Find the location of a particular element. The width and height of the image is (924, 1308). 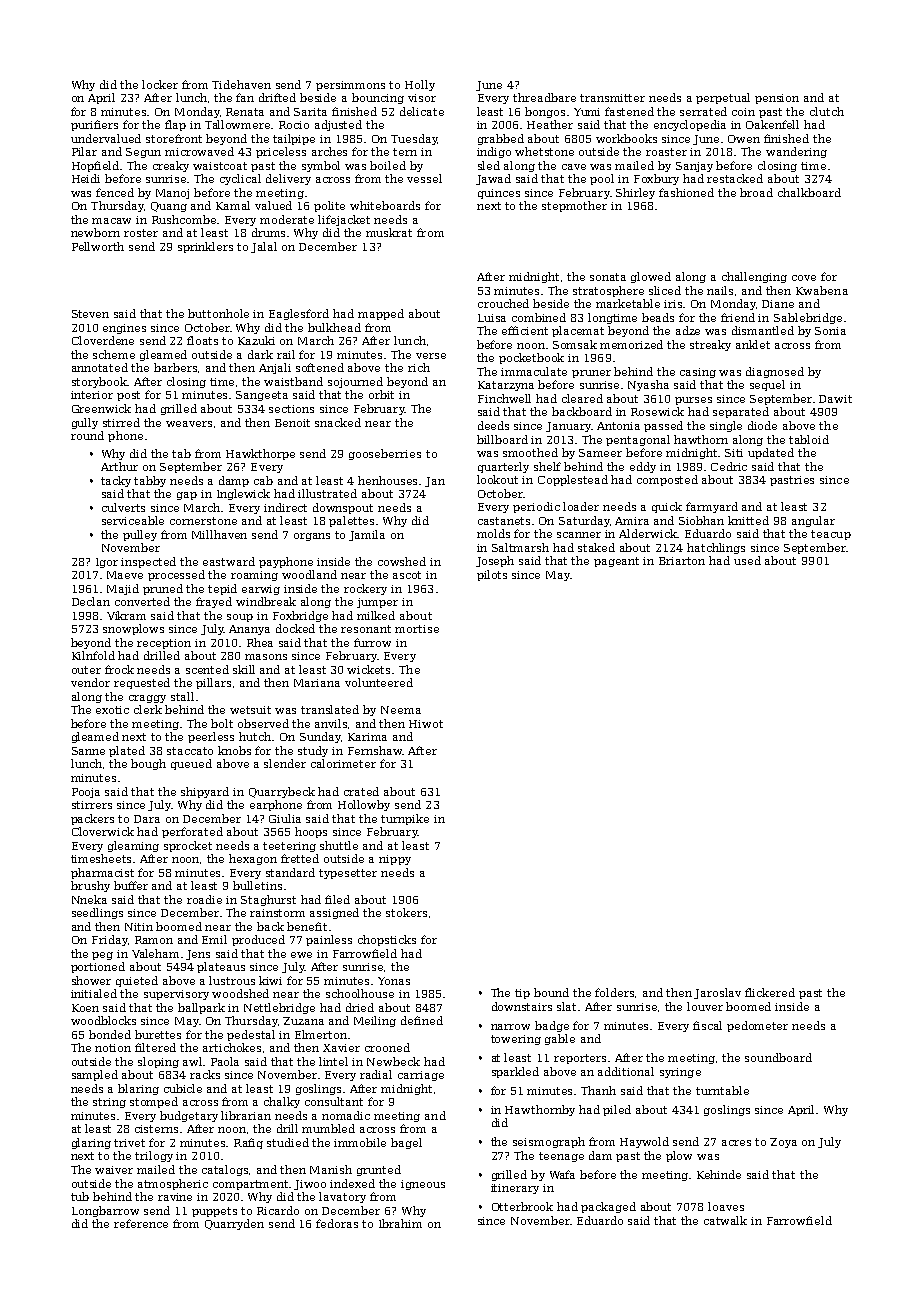

Steven is located at coordinates (90, 314).
